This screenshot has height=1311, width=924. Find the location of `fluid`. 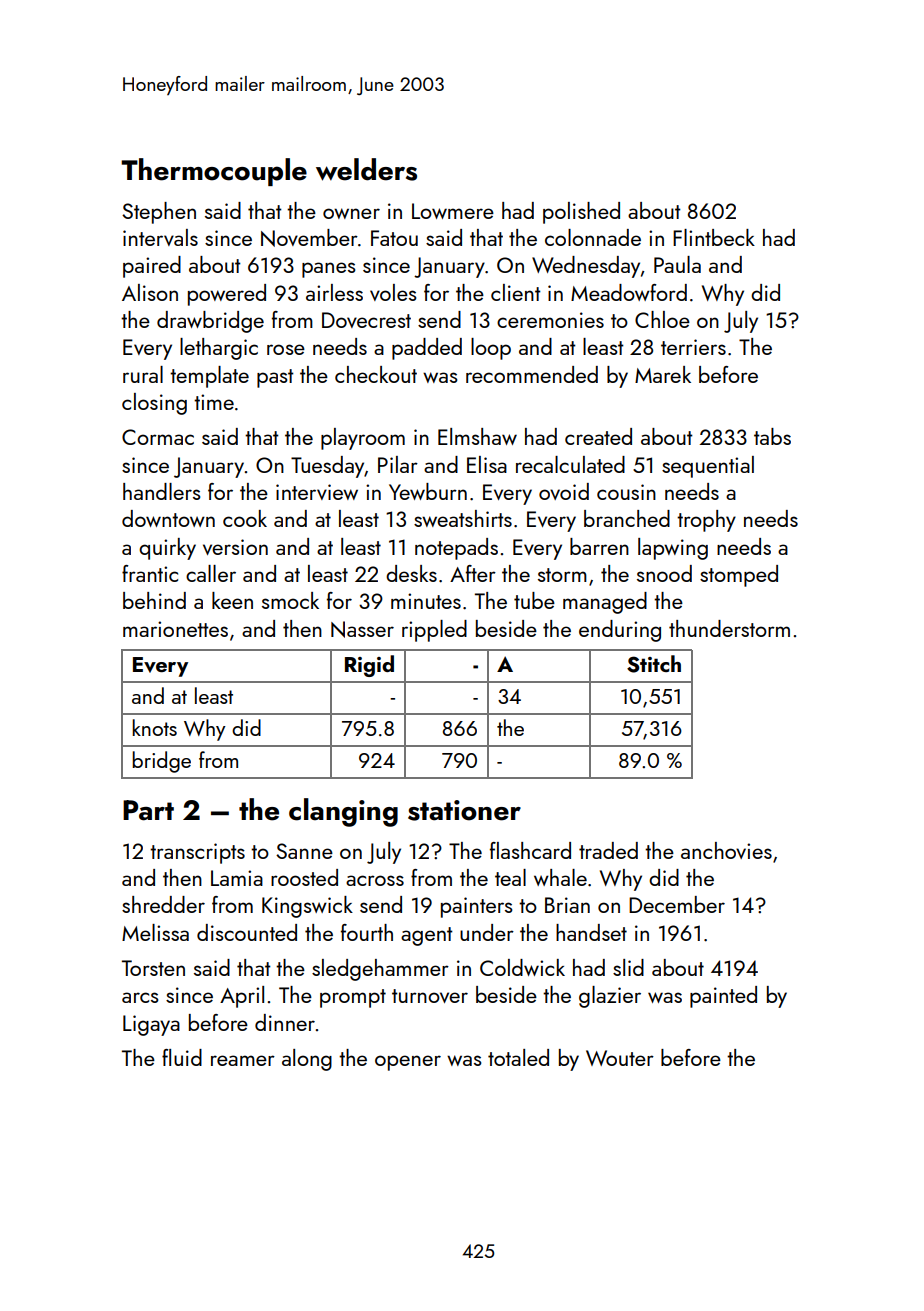

fluid is located at coordinates (182, 1057).
